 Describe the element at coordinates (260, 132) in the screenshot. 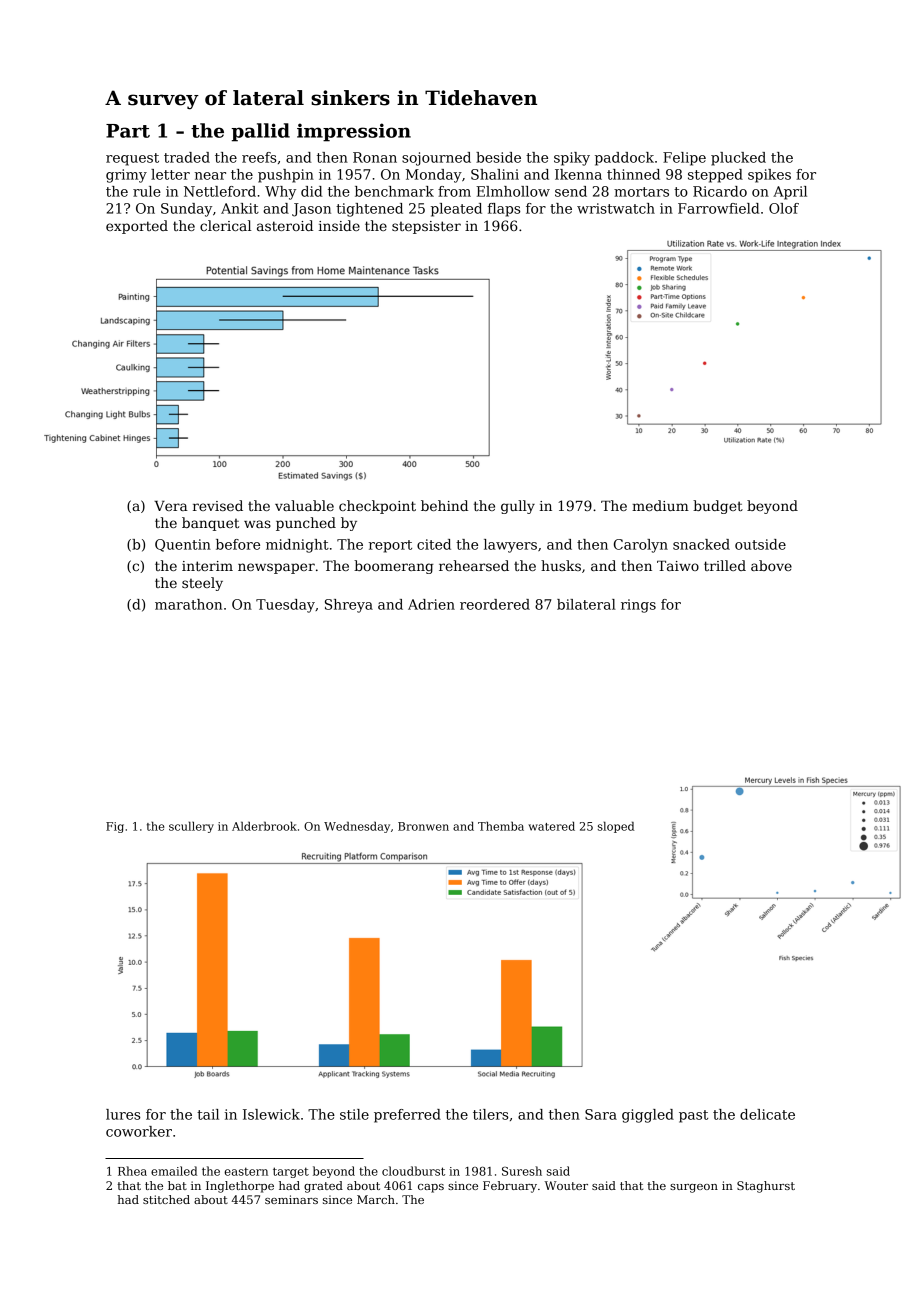

I see `pallid` at that location.
